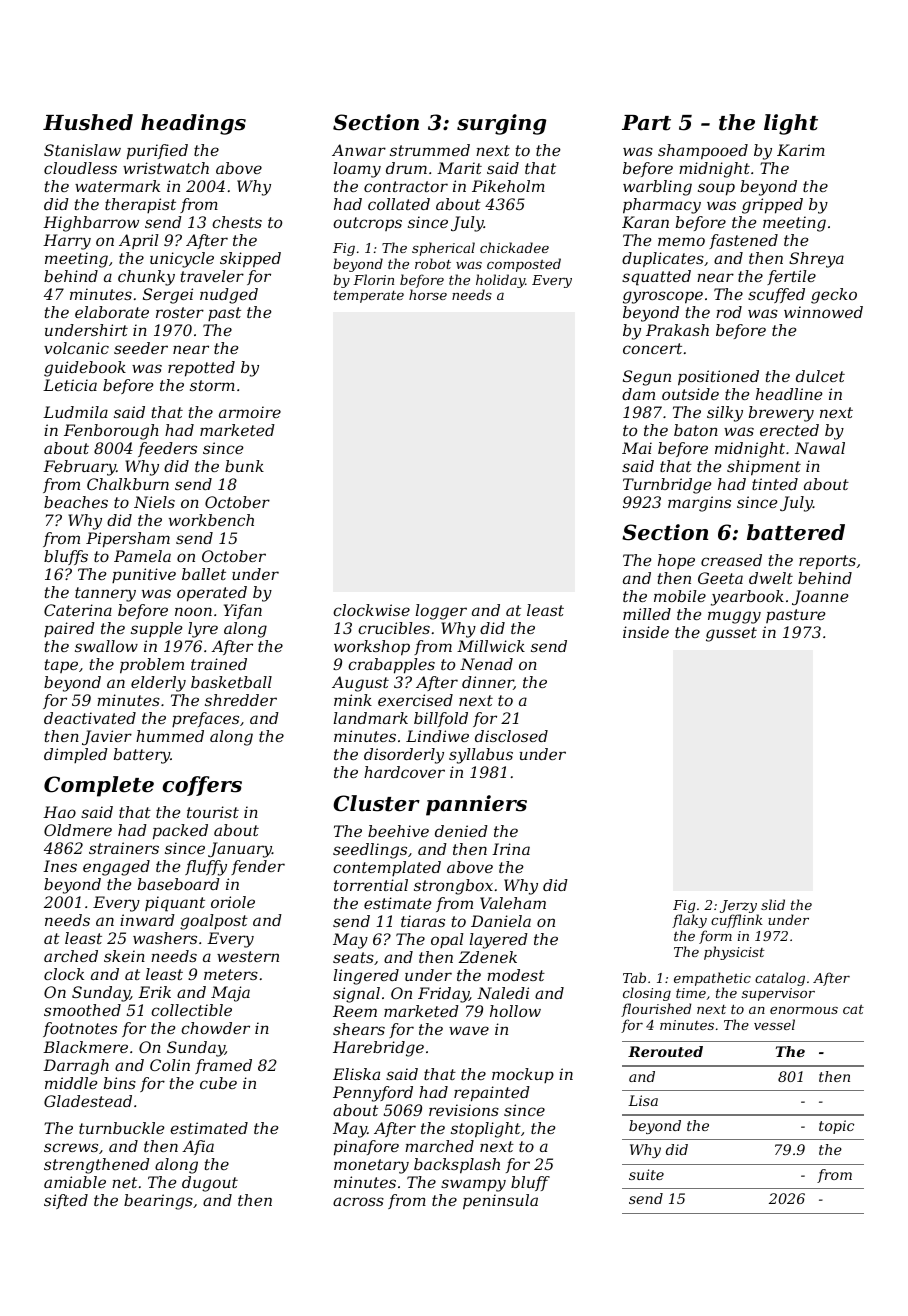 The image size is (908, 1316). What do you see at coordinates (441, 612) in the image?
I see `logger` at bounding box center [441, 612].
